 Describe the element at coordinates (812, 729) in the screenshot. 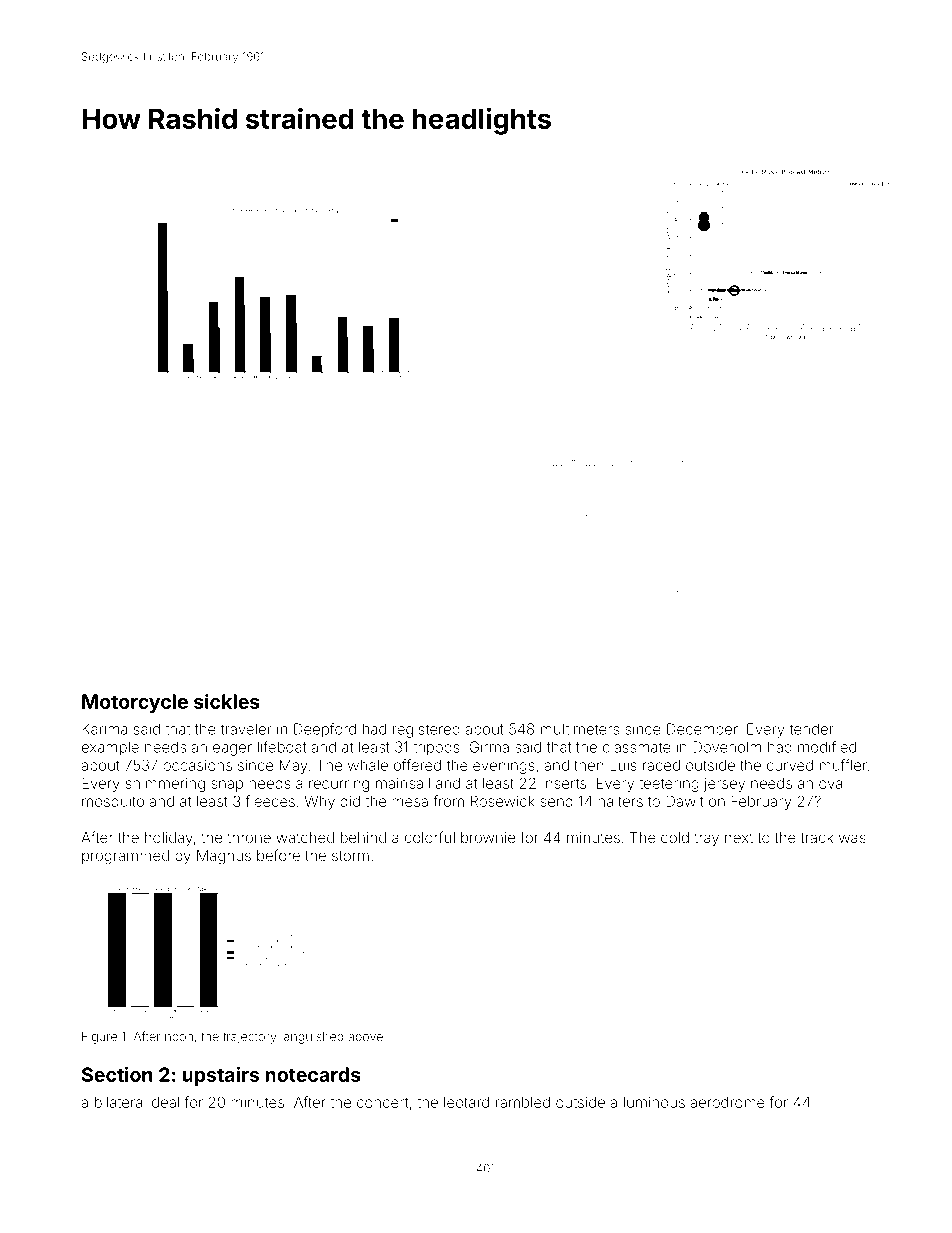

I see `tender` at that location.
